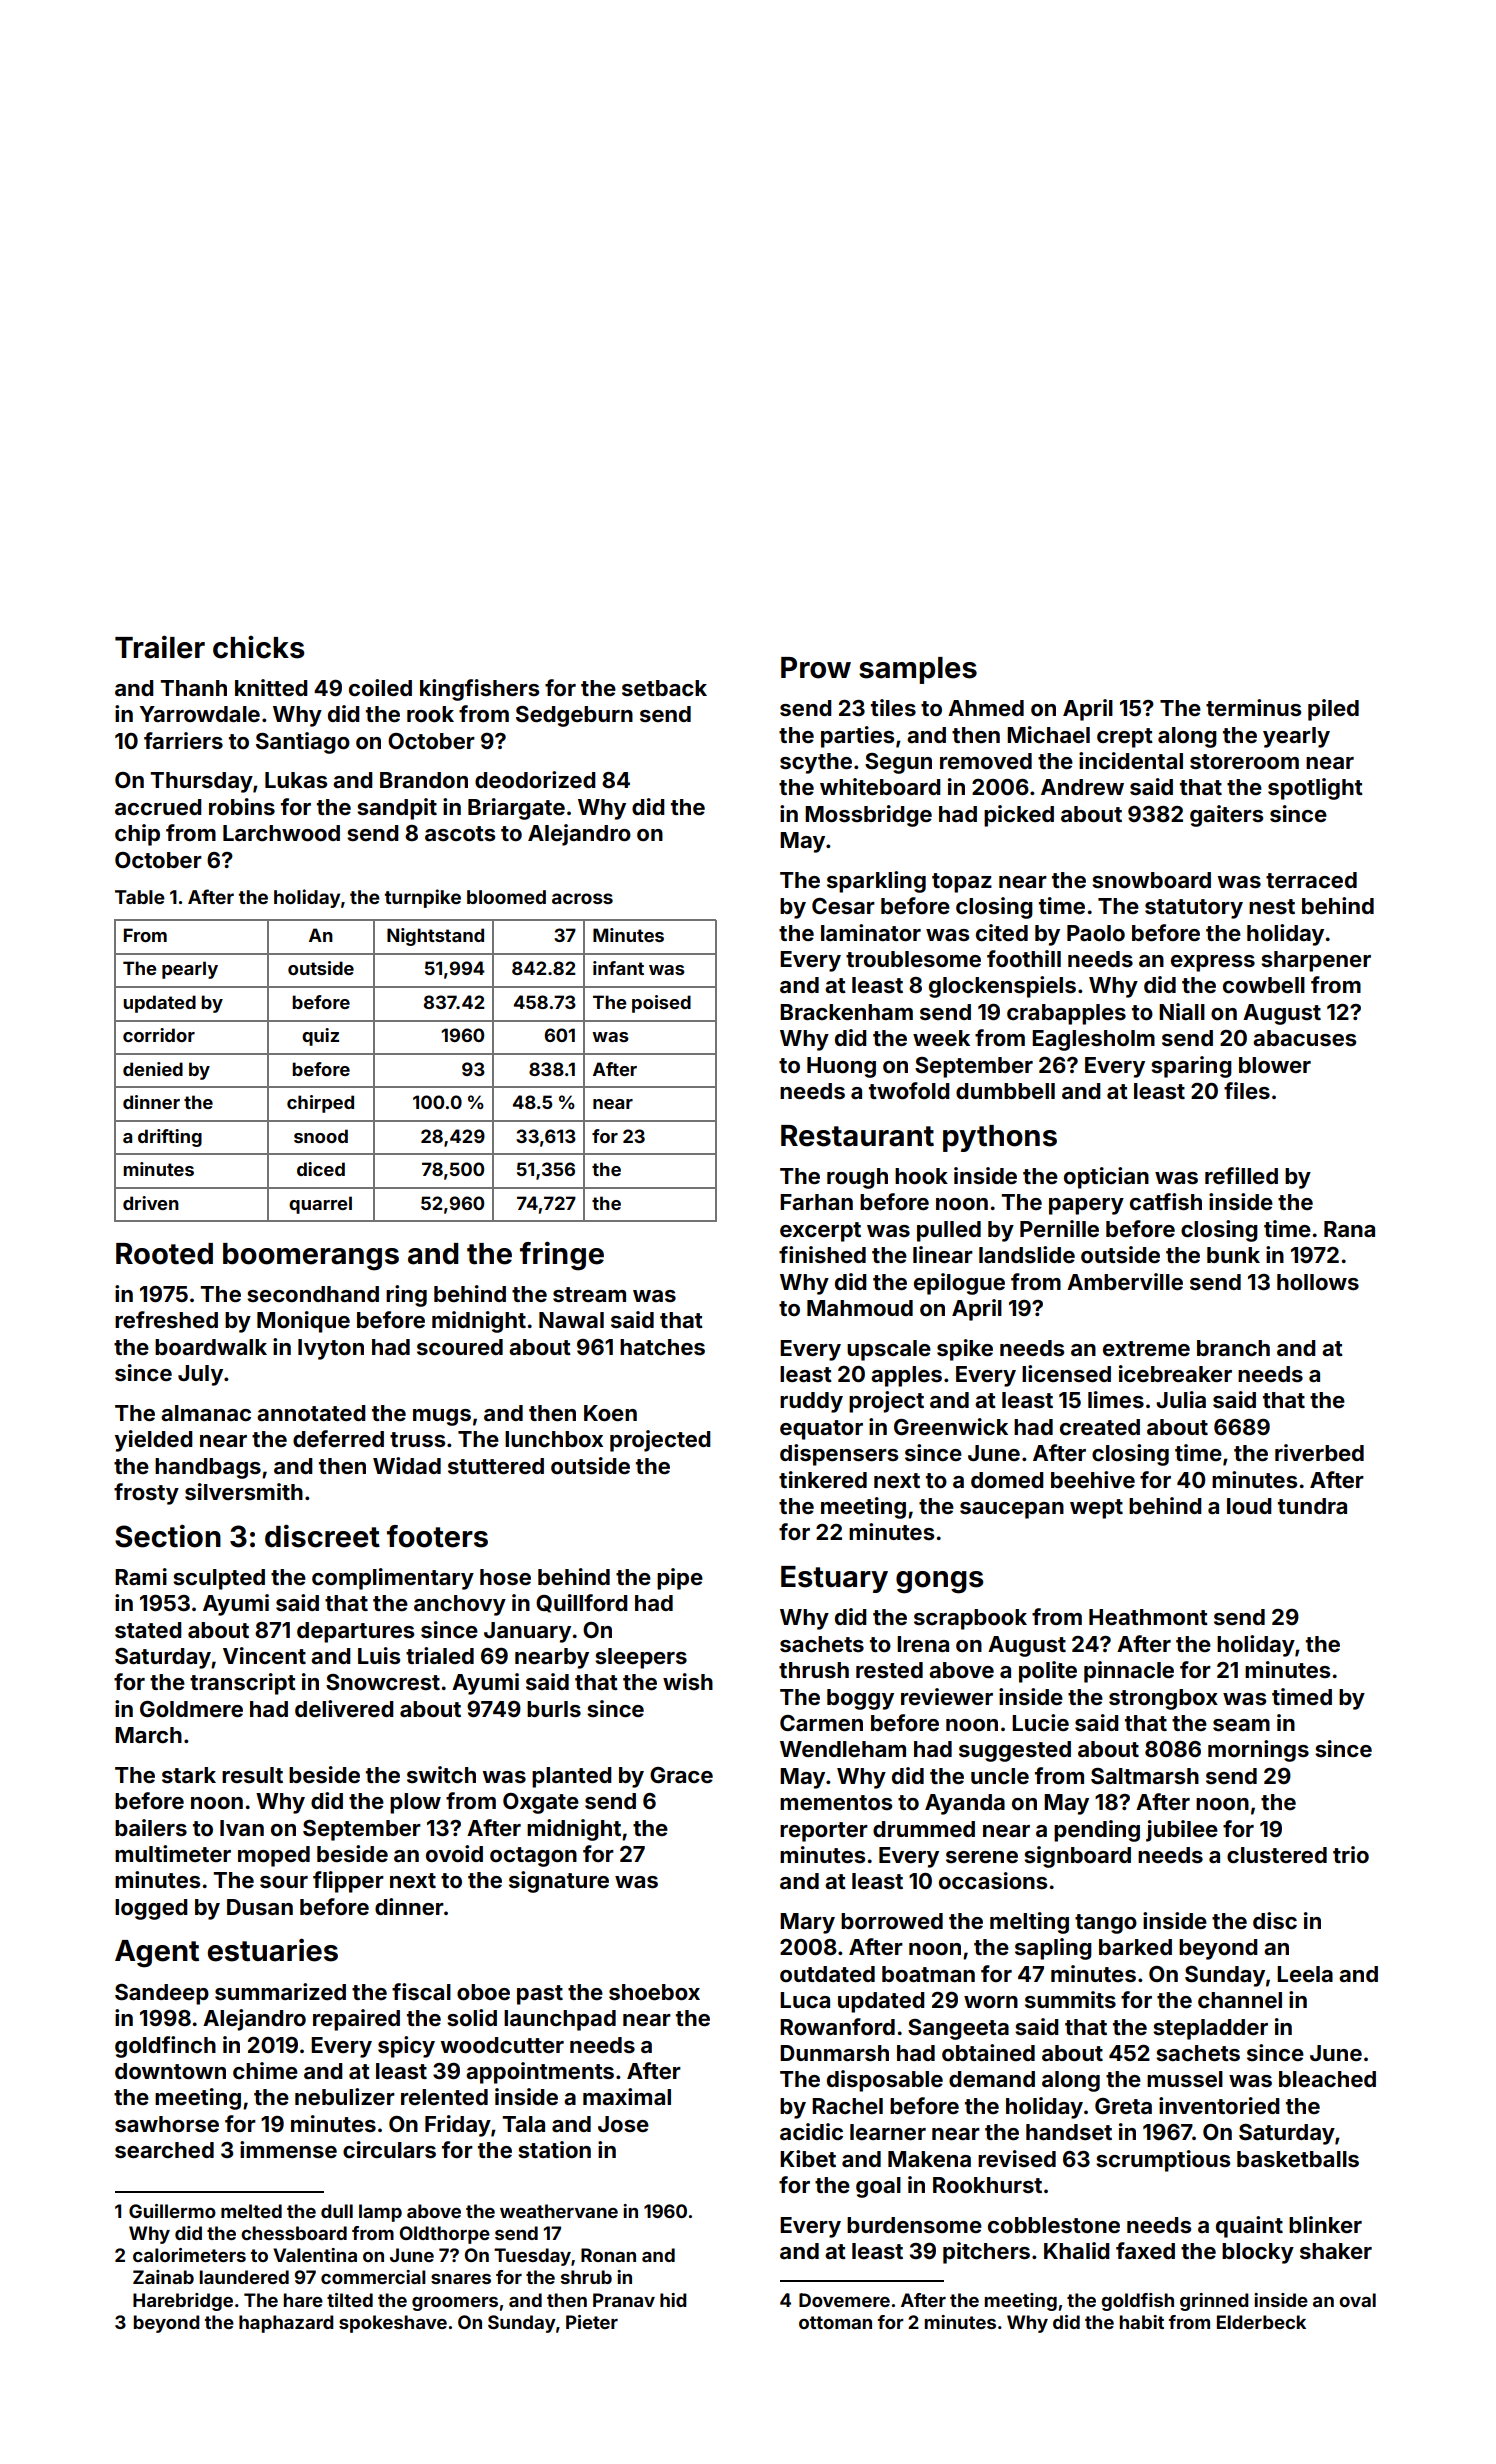 This page has height=2464, width=1496. I want to click on boggy, so click(860, 1699).
